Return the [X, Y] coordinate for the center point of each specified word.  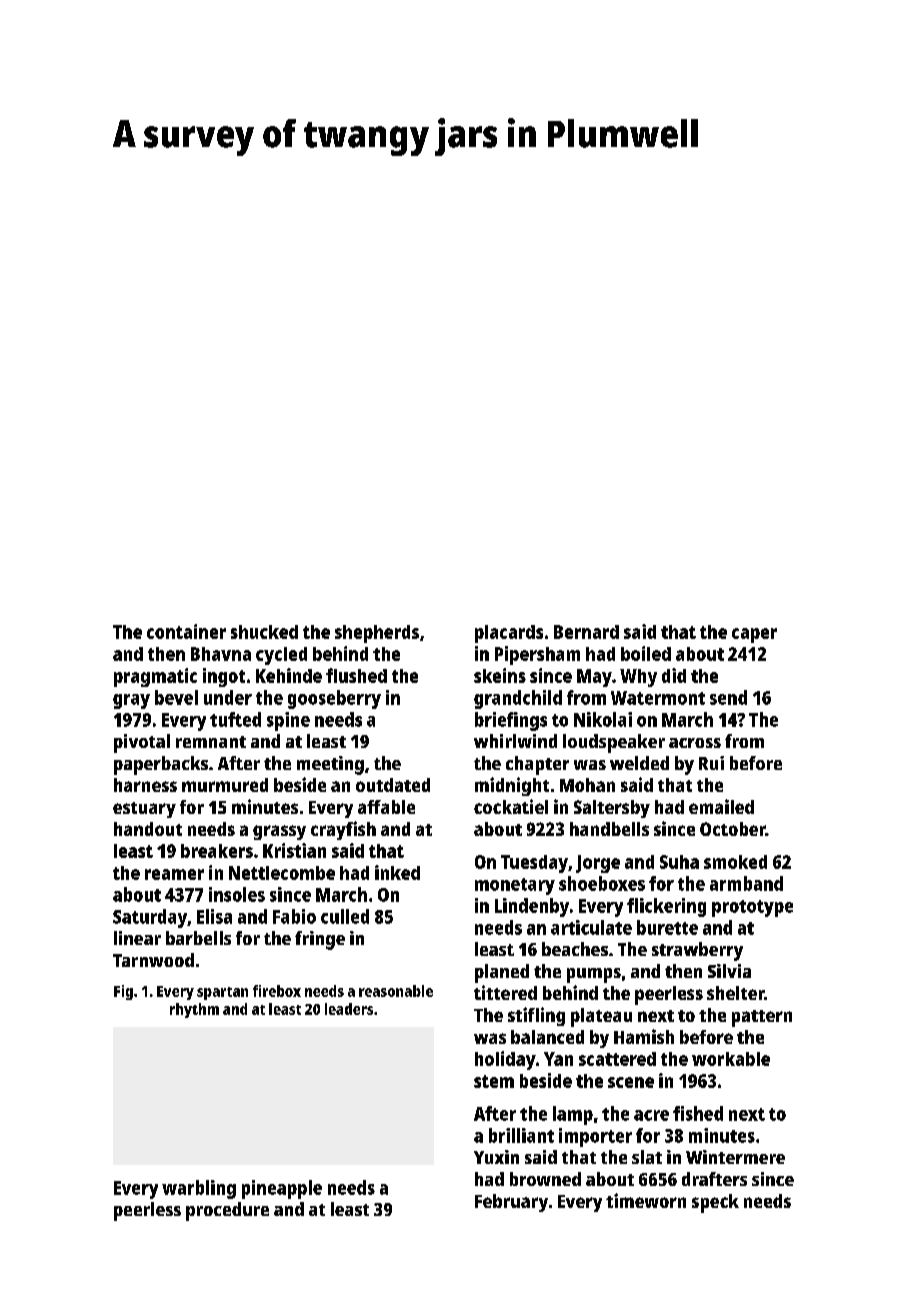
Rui [711, 763]
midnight [512, 786]
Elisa [214, 916]
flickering [666, 907]
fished [698, 1113]
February [511, 1203]
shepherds [377, 634]
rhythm [194, 1010]
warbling [199, 1189]
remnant [211, 742]
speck [715, 1203]
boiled [646, 653]
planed [502, 973]
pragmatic [155, 677]
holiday [505, 1060]
